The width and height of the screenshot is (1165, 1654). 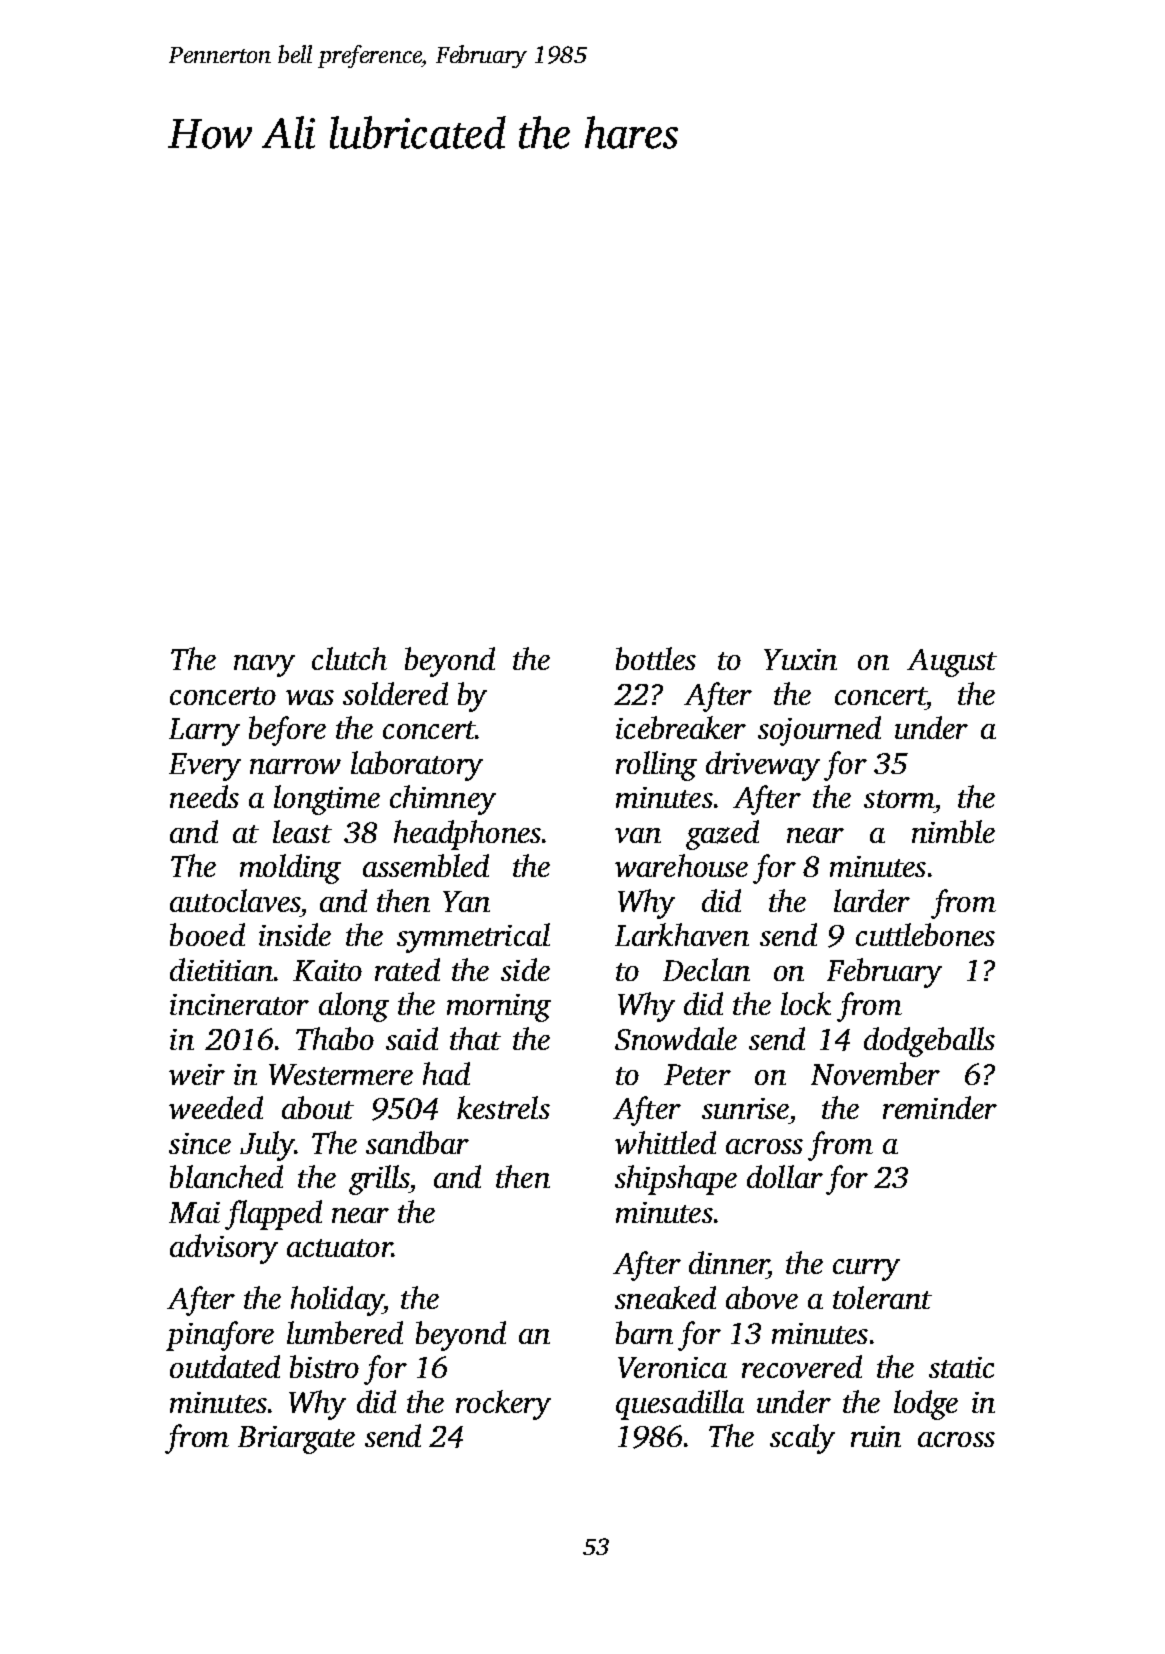 What do you see at coordinates (819, 731) in the screenshot?
I see `sojourned` at bounding box center [819, 731].
